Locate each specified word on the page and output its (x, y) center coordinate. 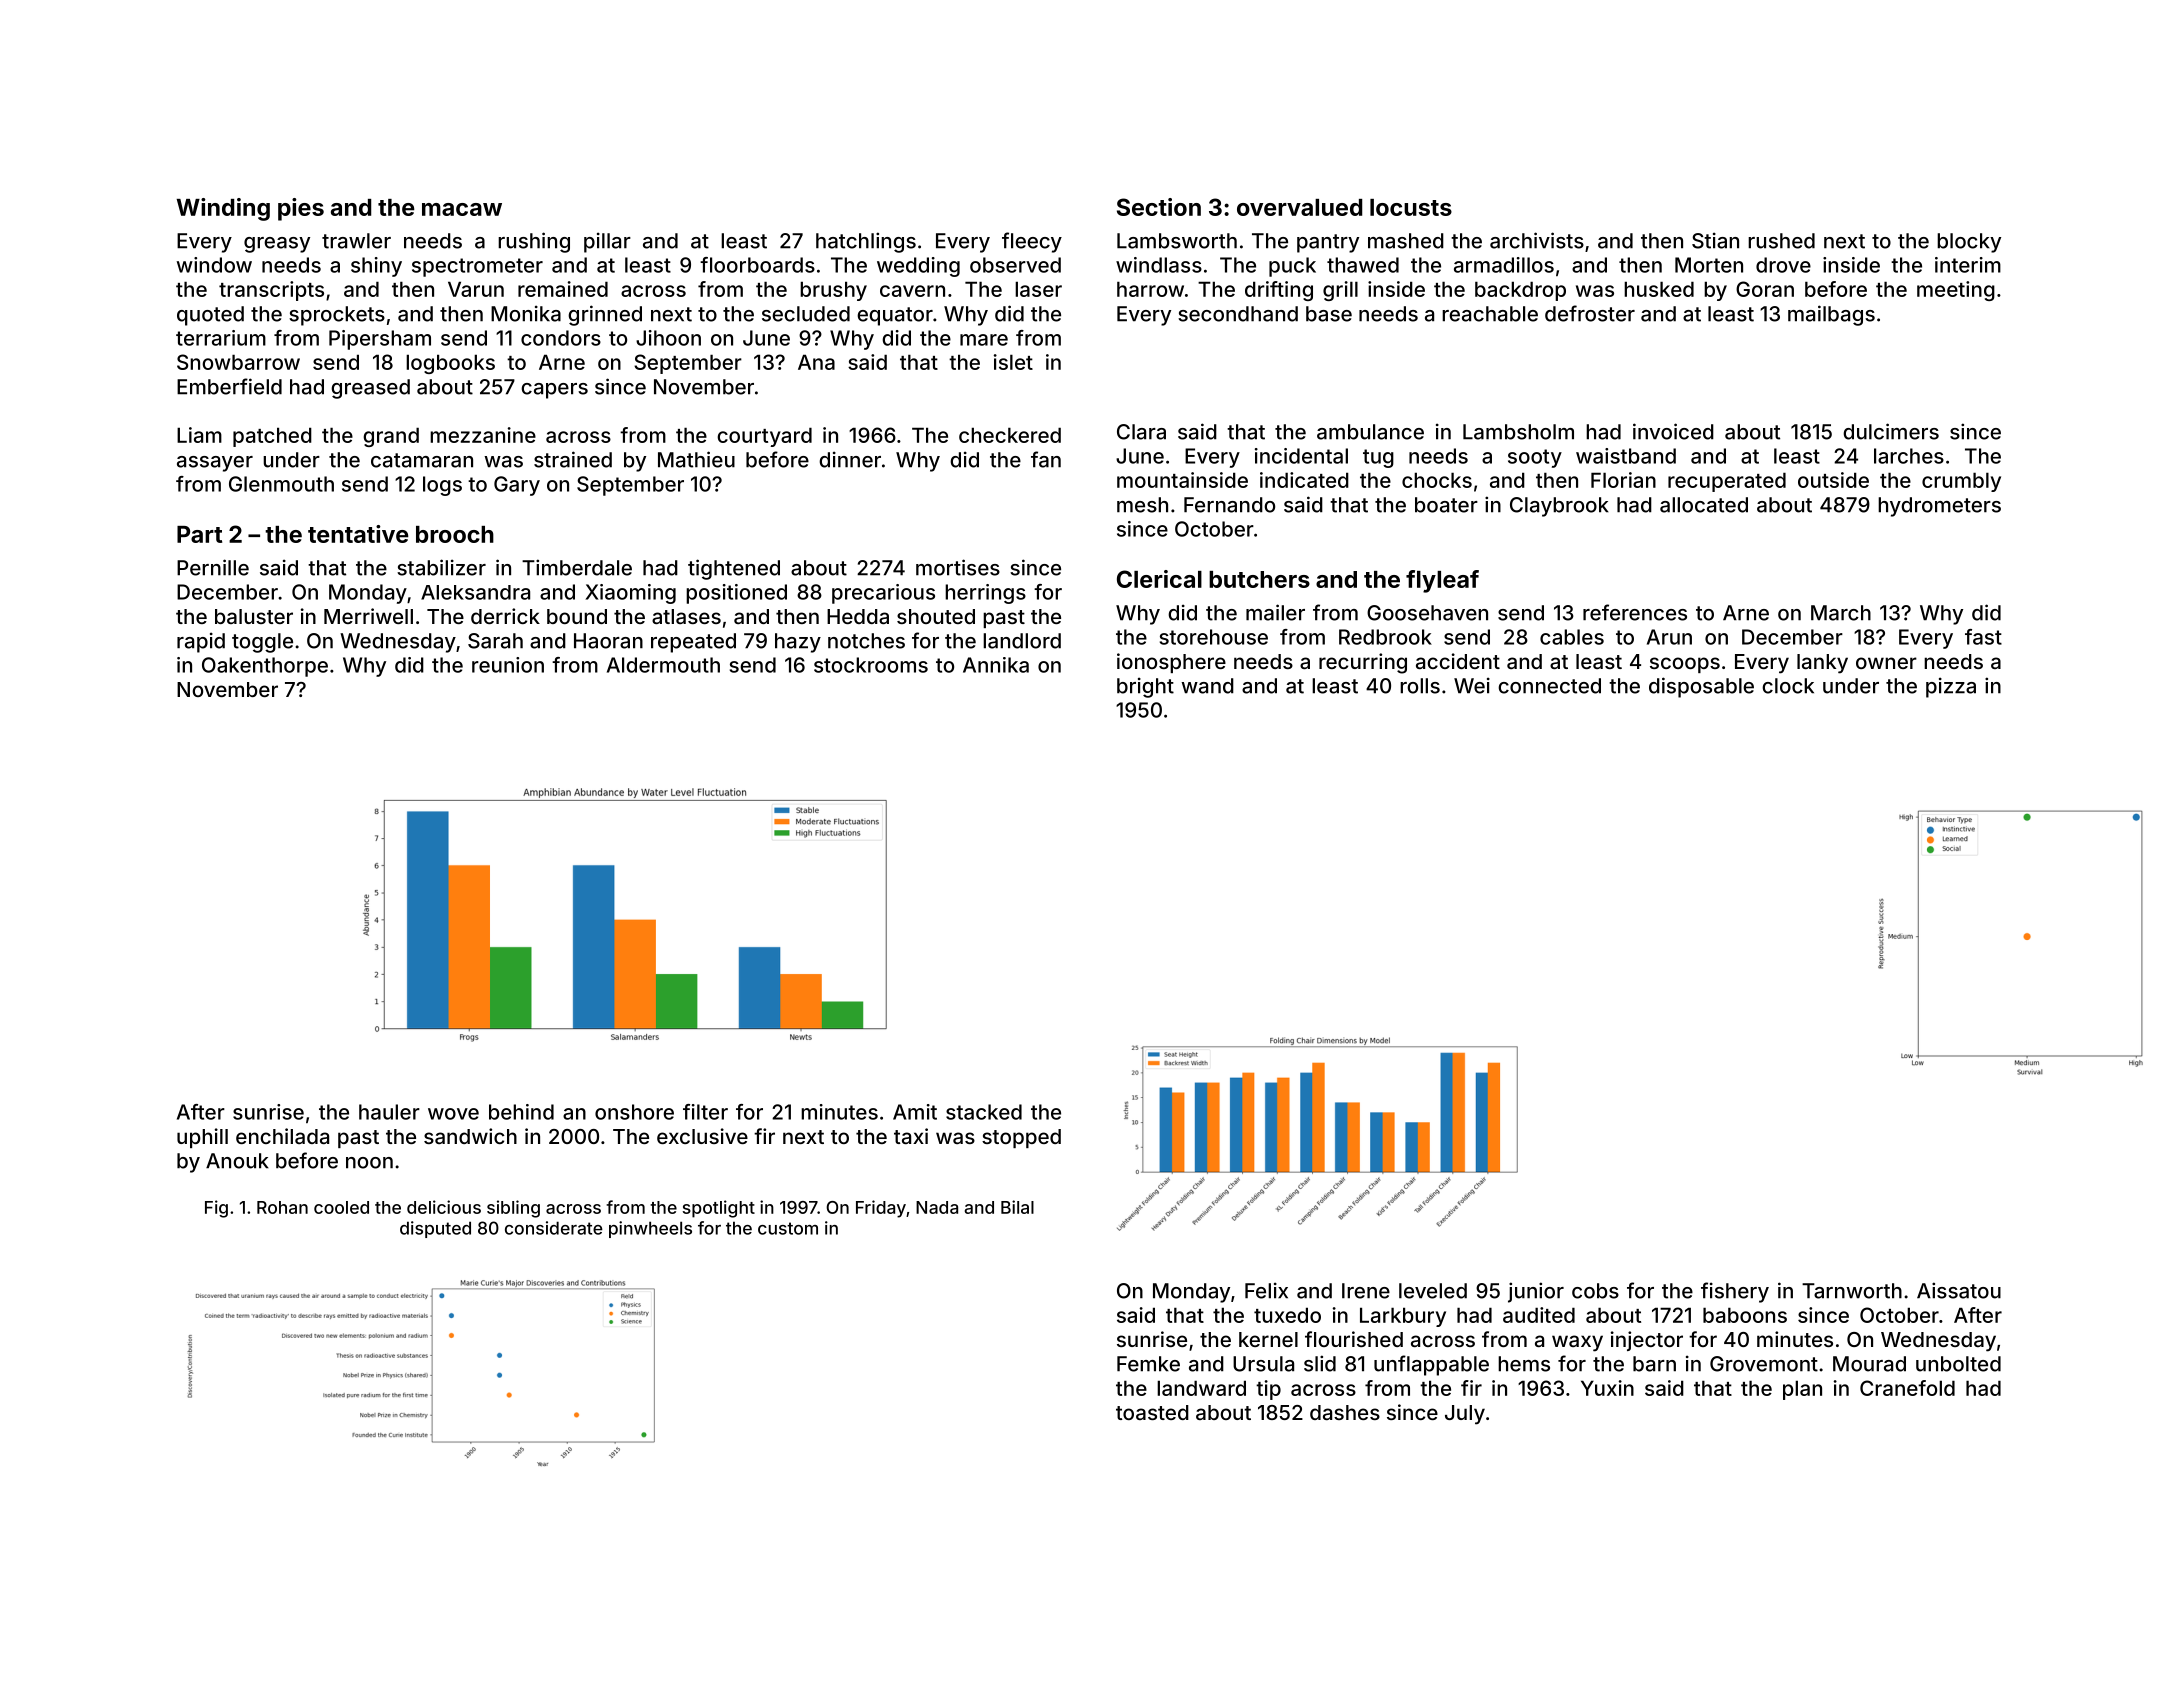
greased (370, 389)
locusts (1411, 207)
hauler (389, 1112)
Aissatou (1959, 1290)
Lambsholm (1518, 432)
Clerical (1159, 579)
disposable (1701, 687)
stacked (984, 1112)
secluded (806, 314)
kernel (1268, 1339)
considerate (554, 1228)
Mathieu (696, 459)
